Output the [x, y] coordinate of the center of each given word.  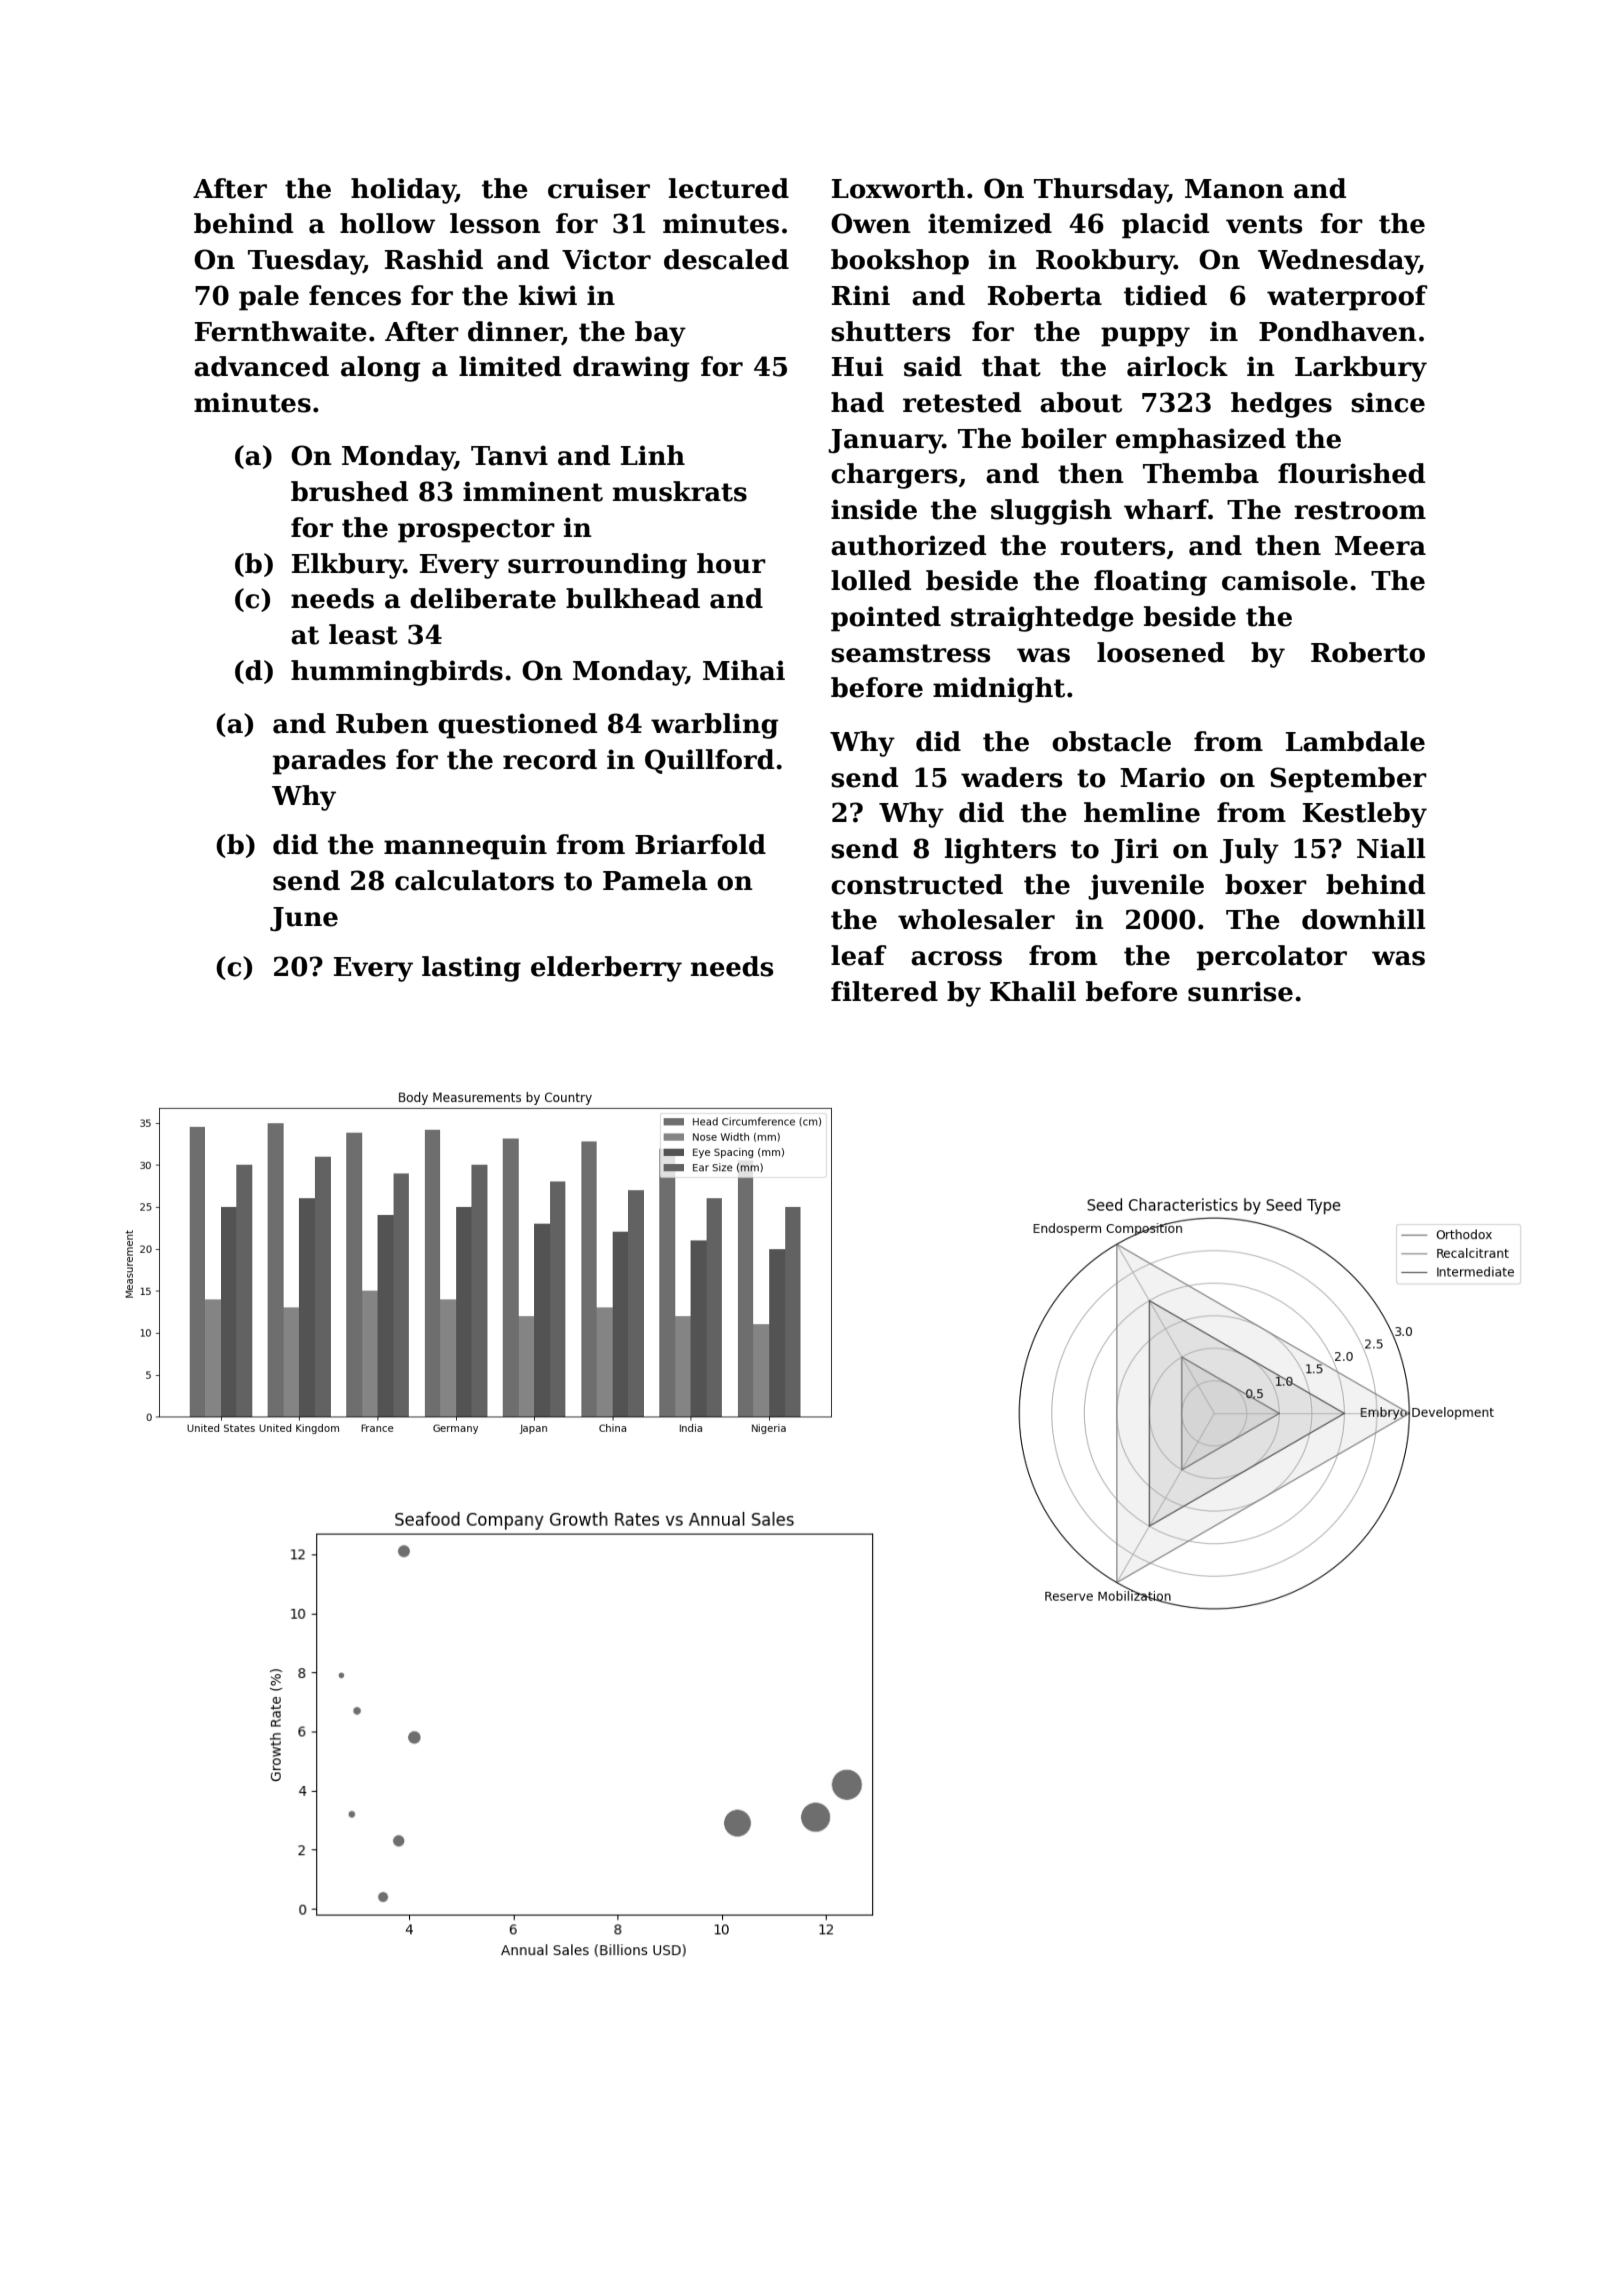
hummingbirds [397, 673]
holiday [403, 191]
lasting [471, 969]
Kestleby [1365, 815]
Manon [1234, 189]
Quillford [709, 761]
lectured [729, 188]
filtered [884, 991]
